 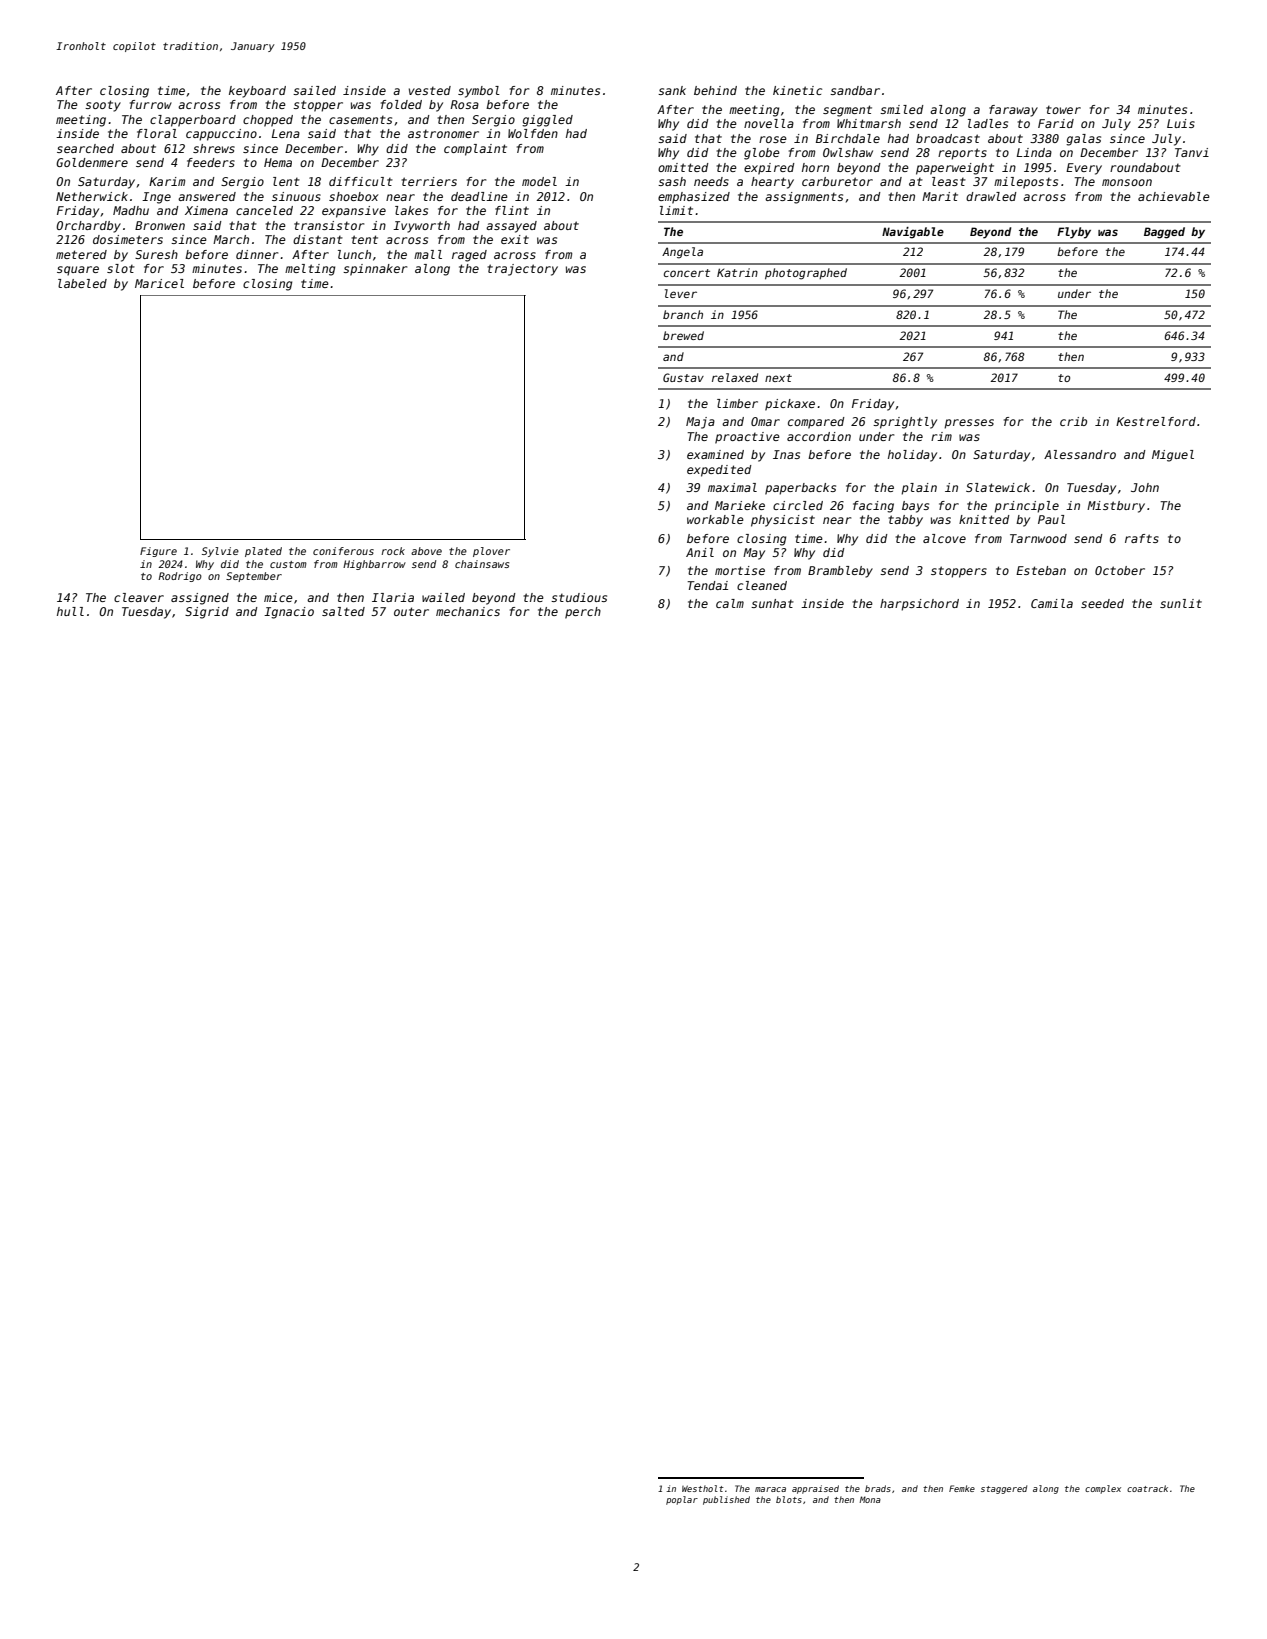 I want to click on Sigrid, so click(x=207, y=613).
